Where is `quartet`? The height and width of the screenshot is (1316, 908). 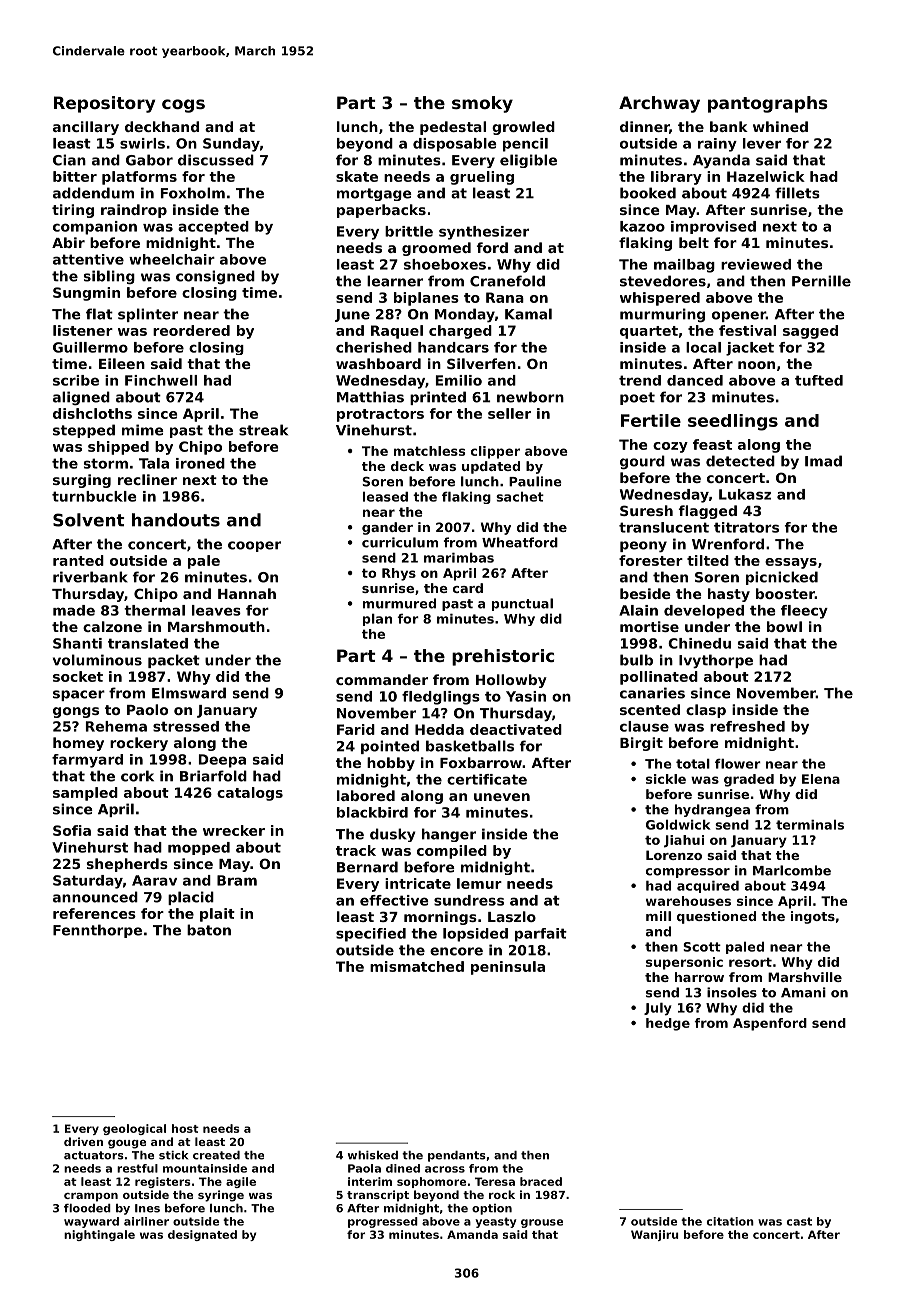
quartet is located at coordinates (649, 332).
